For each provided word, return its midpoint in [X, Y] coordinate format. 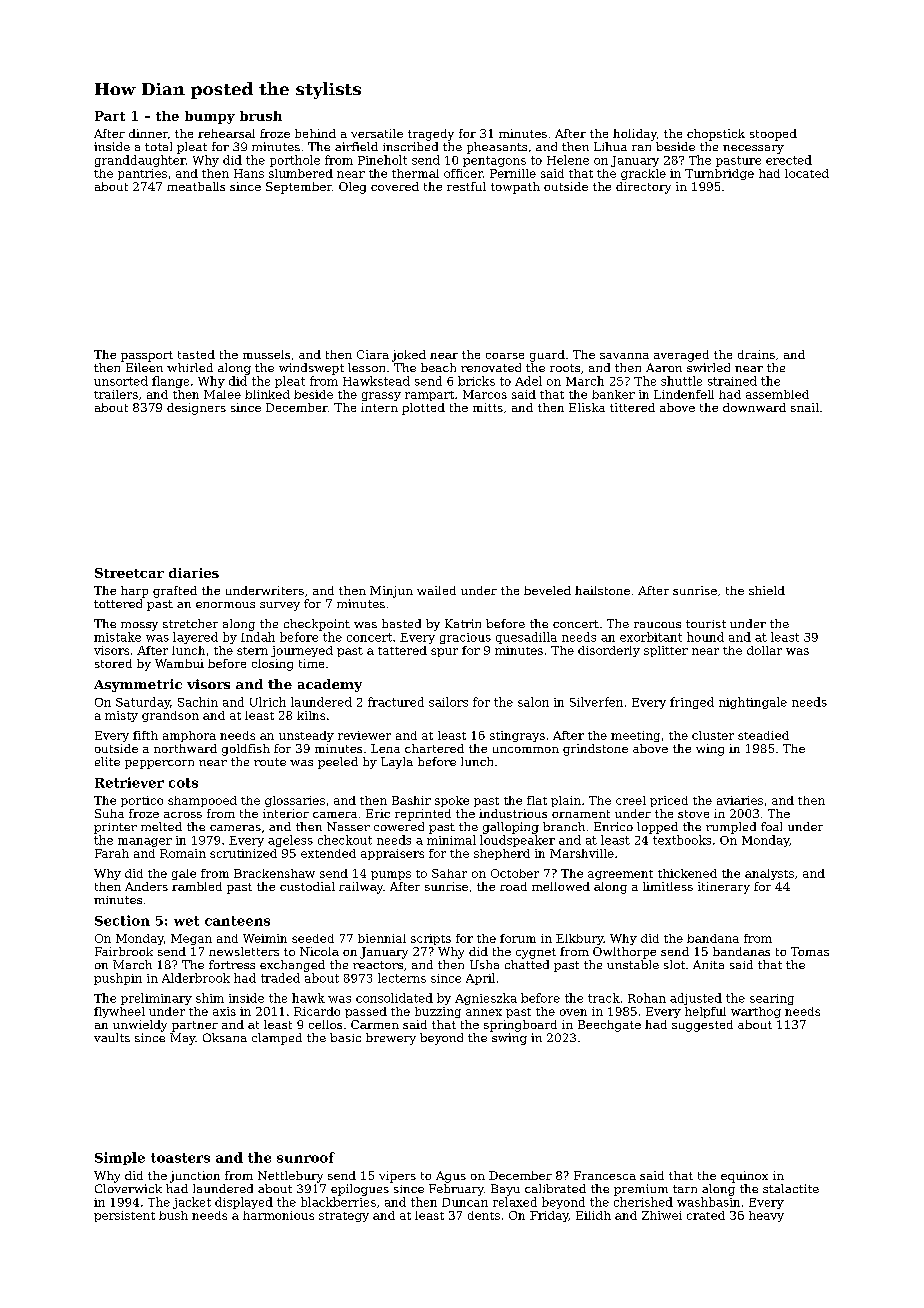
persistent [124, 1216]
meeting [635, 736]
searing [772, 999]
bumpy [210, 117]
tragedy [431, 135]
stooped [773, 135]
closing [272, 665]
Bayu [505, 1190]
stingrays [517, 736]
